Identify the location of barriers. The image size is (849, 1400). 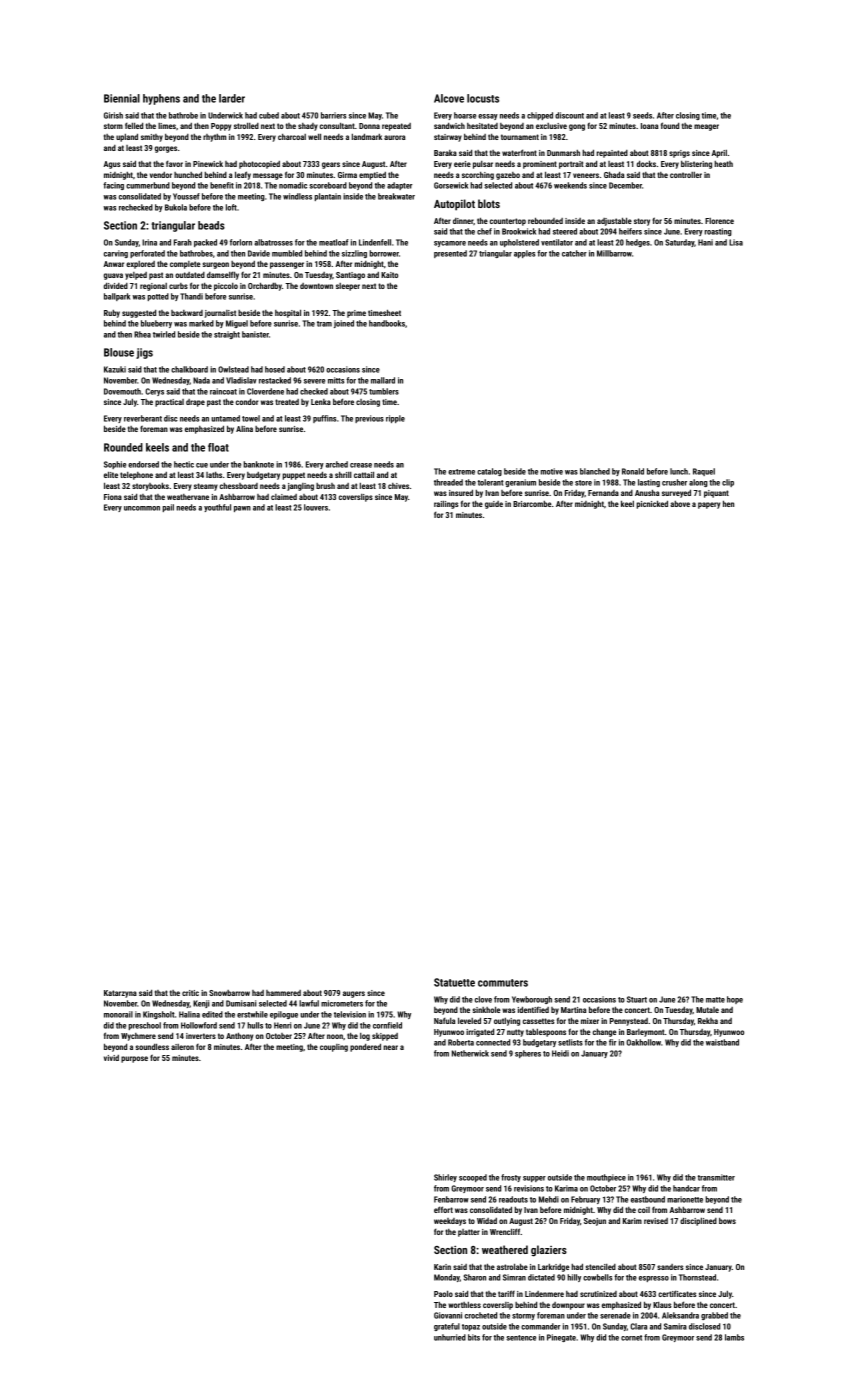
(334, 115).
